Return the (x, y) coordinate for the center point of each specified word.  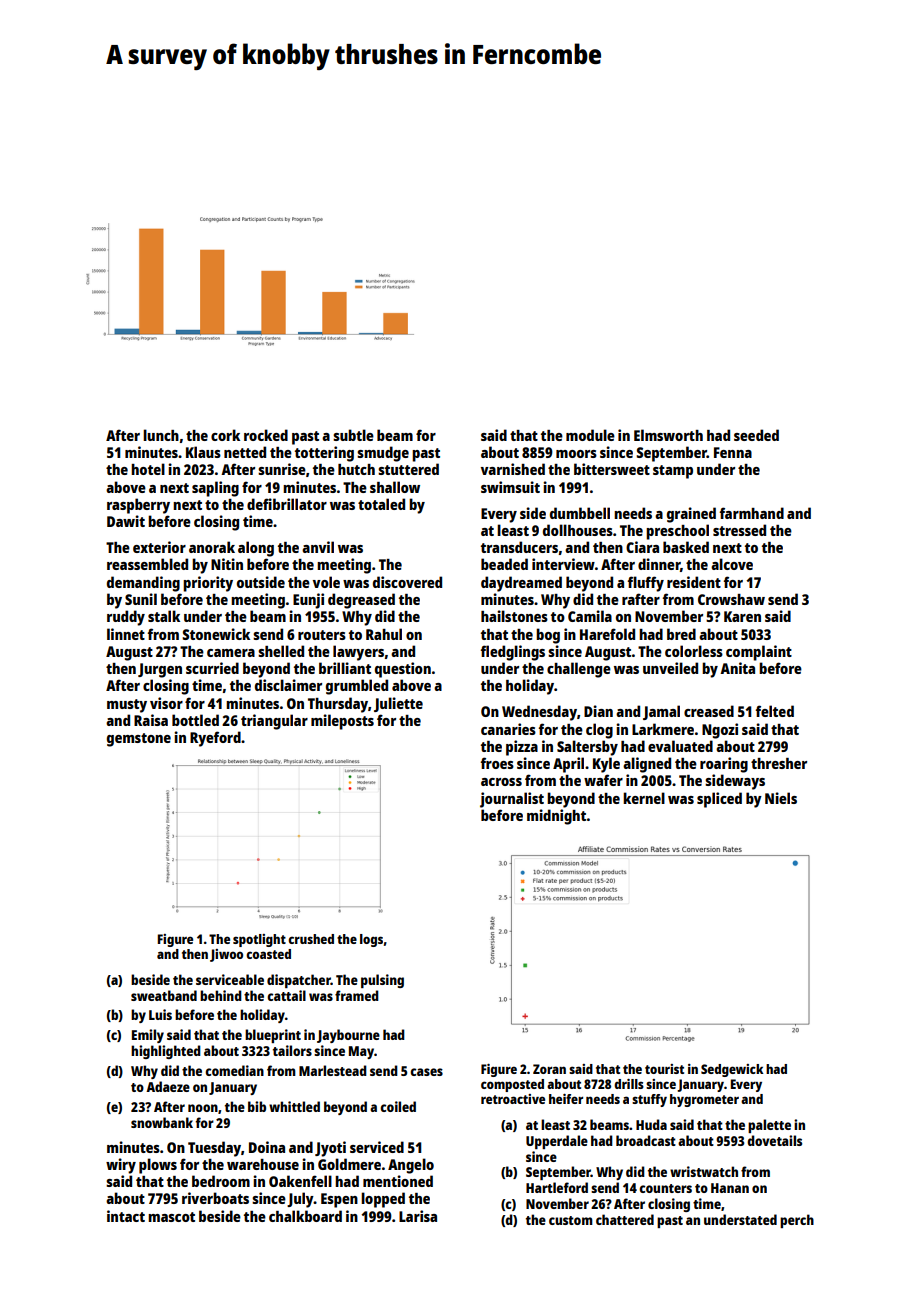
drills (629, 1084)
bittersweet (612, 469)
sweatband (164, 995)
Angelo (411, 1166)
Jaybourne (348, 1036)
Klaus (203, 452)
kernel (644, 798)
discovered (407, 582)
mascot (171, 1217)
